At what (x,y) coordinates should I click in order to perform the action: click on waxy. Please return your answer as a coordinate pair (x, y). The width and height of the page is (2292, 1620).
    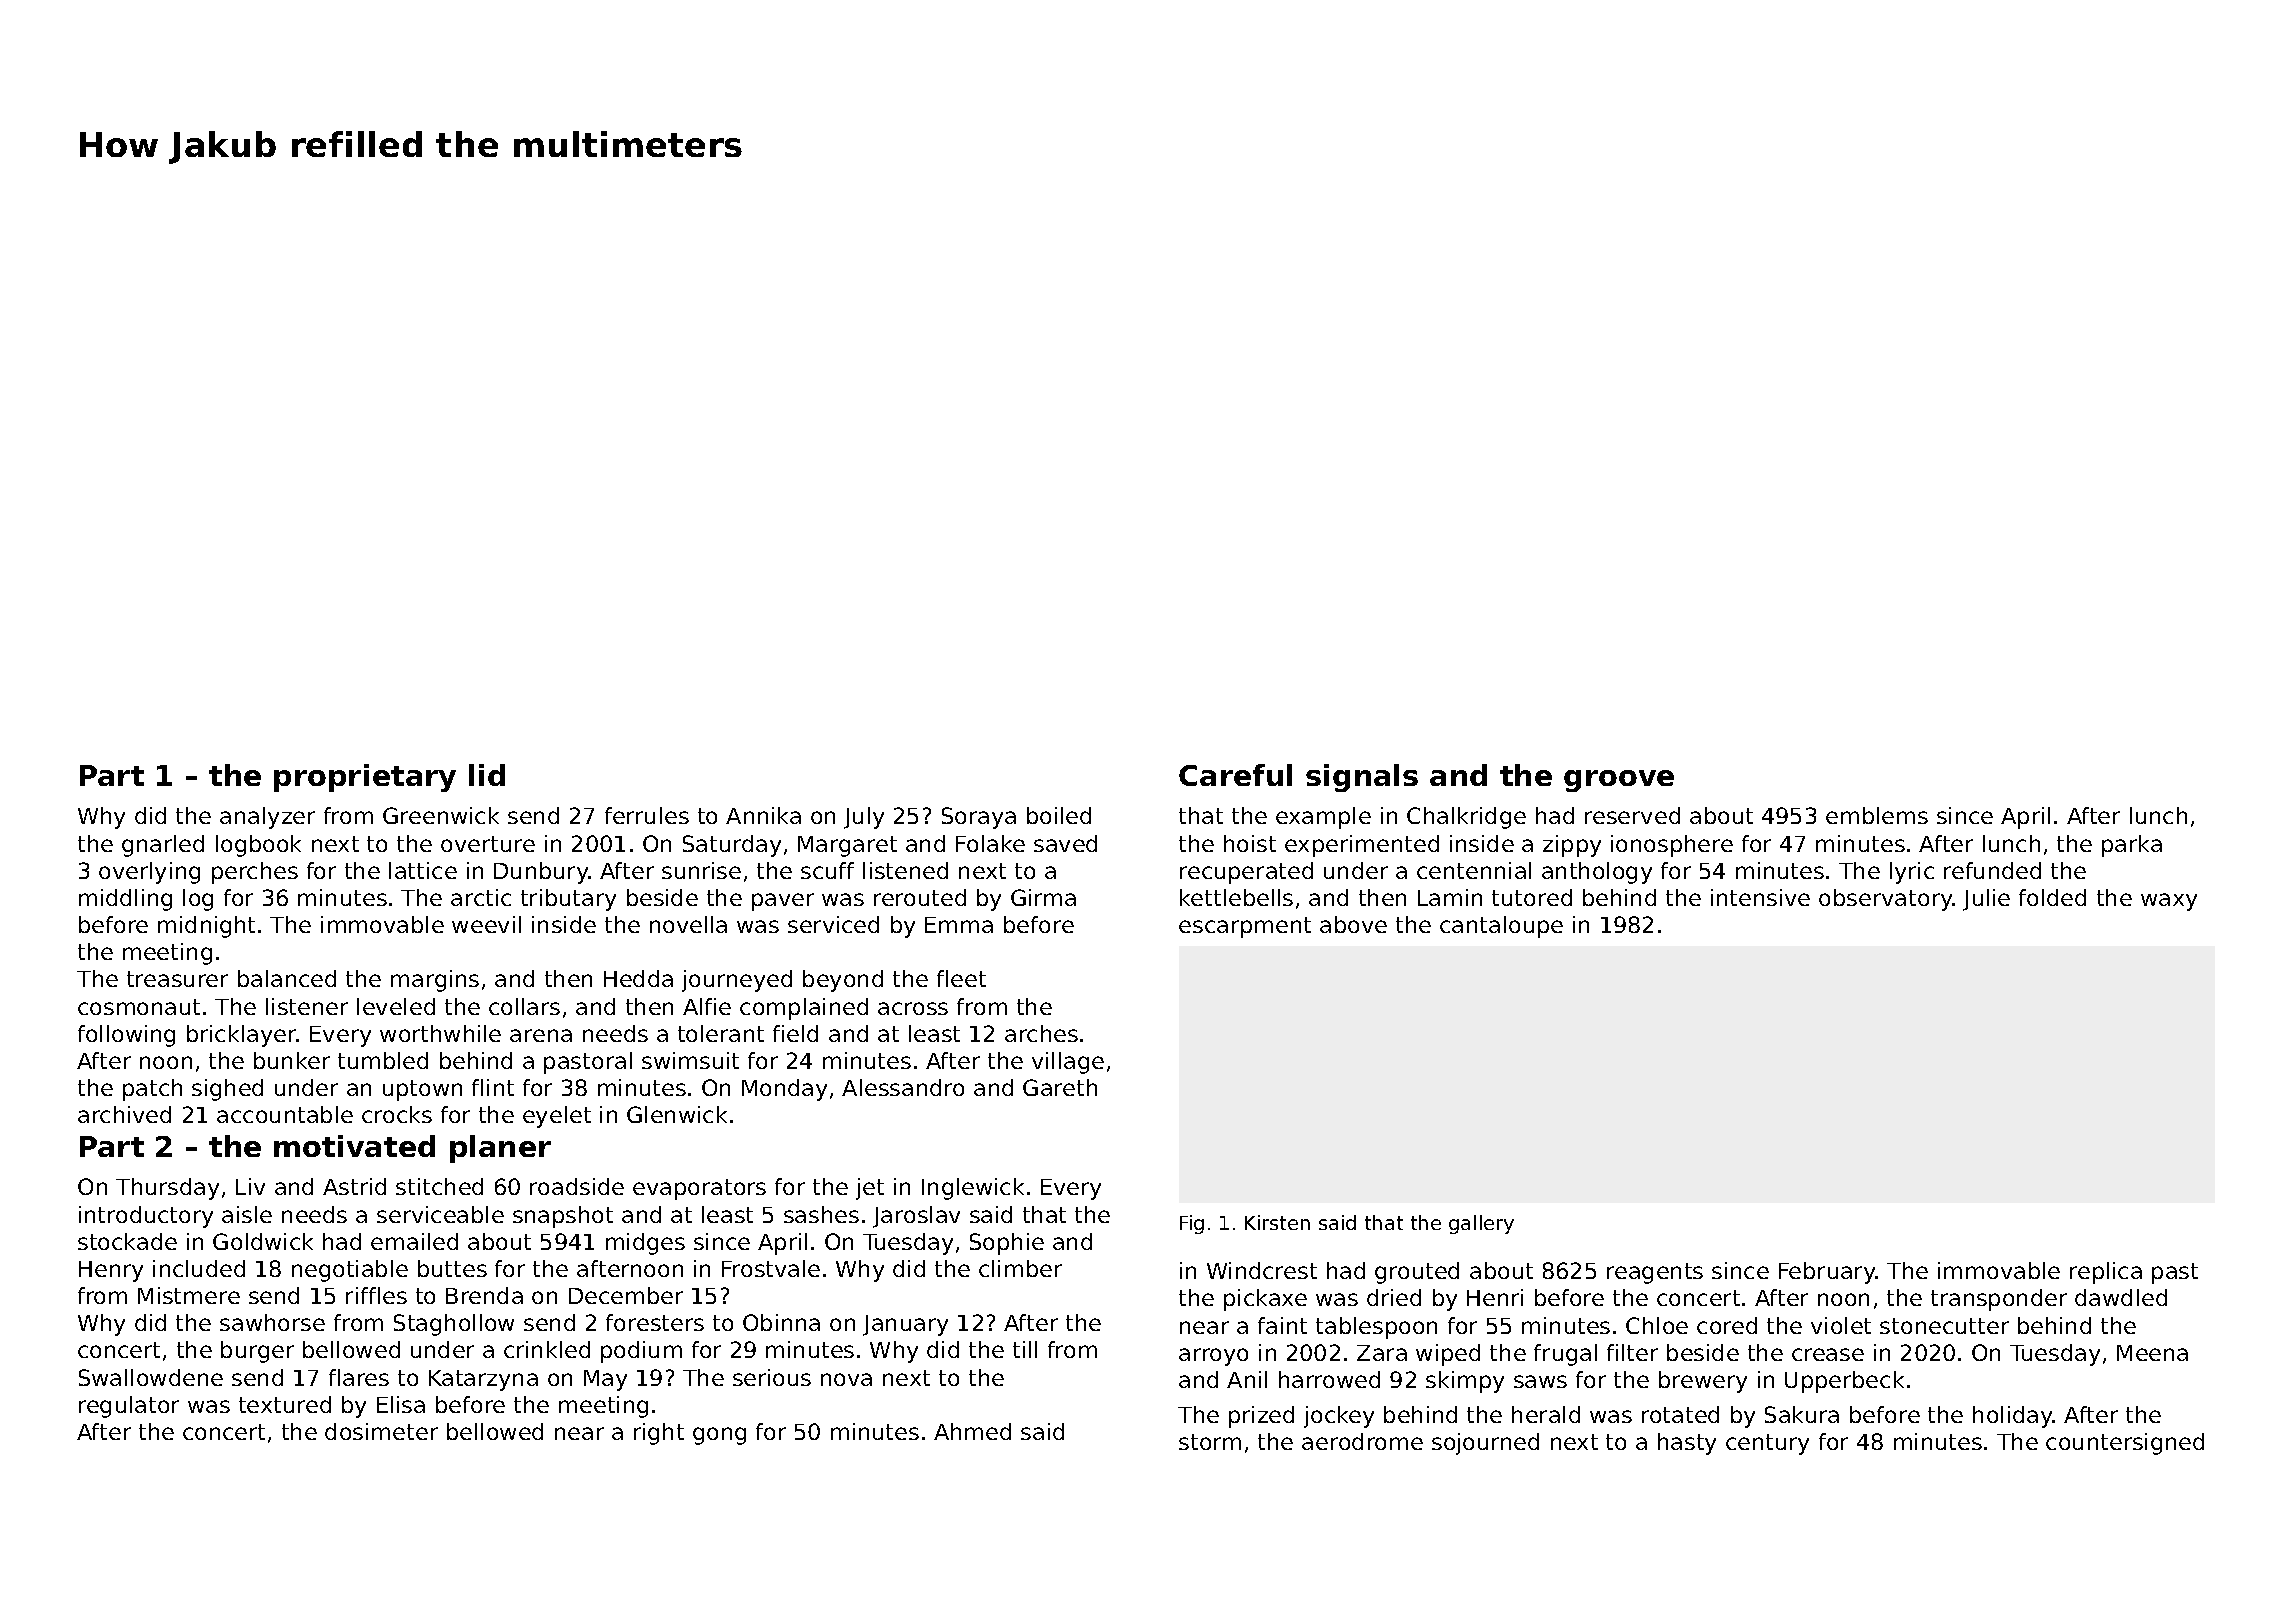
    Looking at the image, I should click on (2169, 902).
